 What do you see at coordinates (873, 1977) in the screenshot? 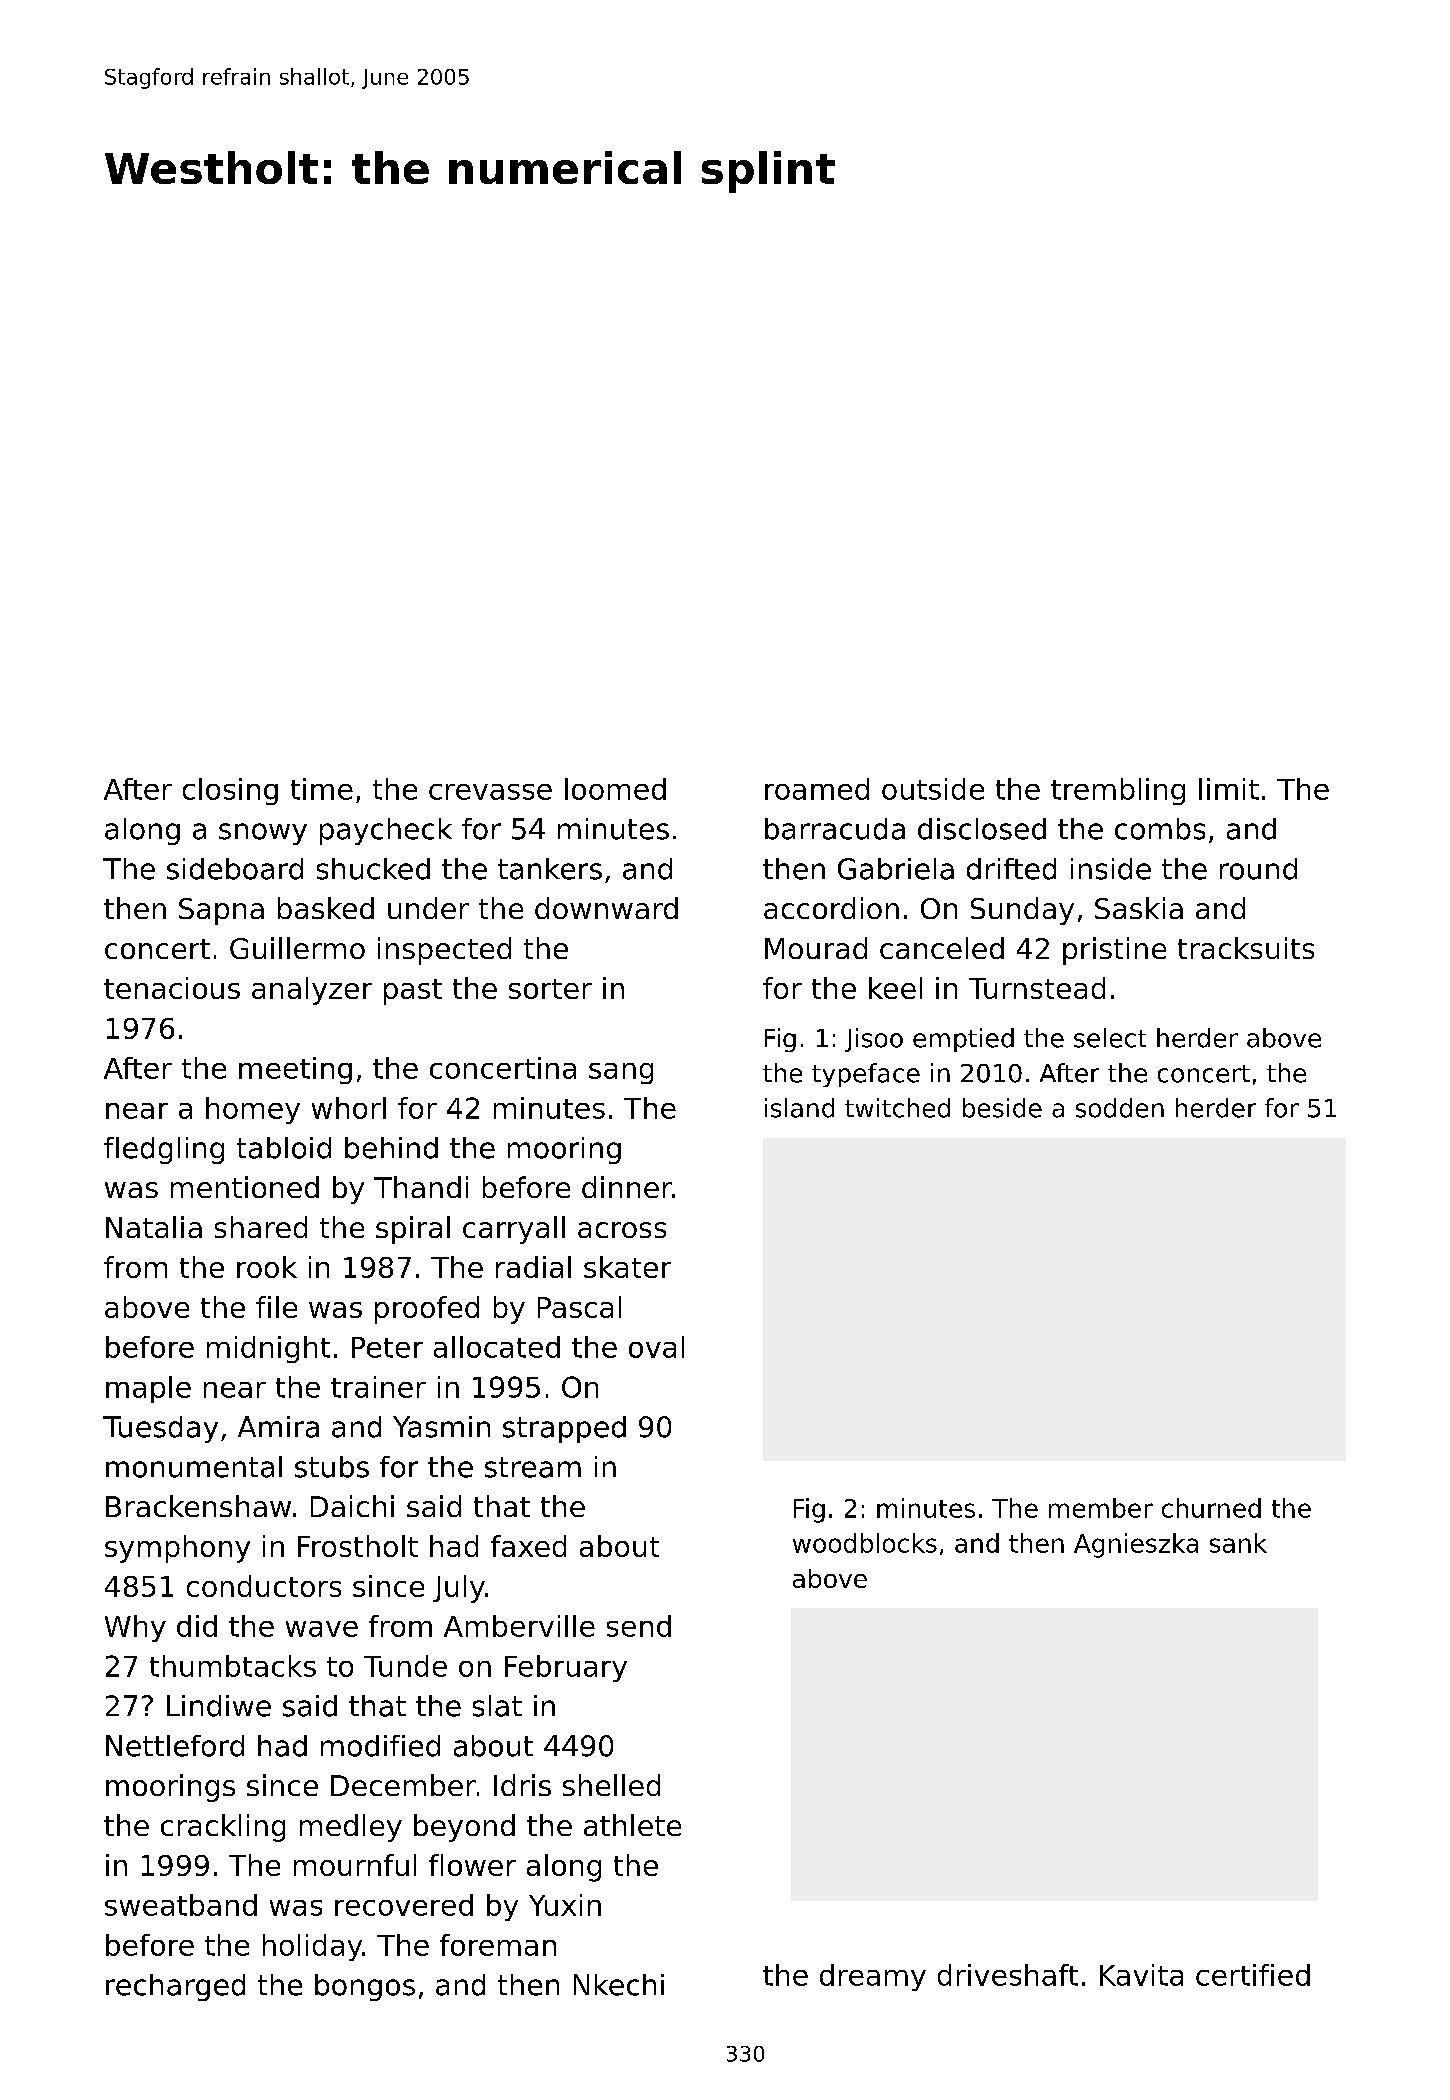
I see `dreamy` at bounding box center [873, 1977].
